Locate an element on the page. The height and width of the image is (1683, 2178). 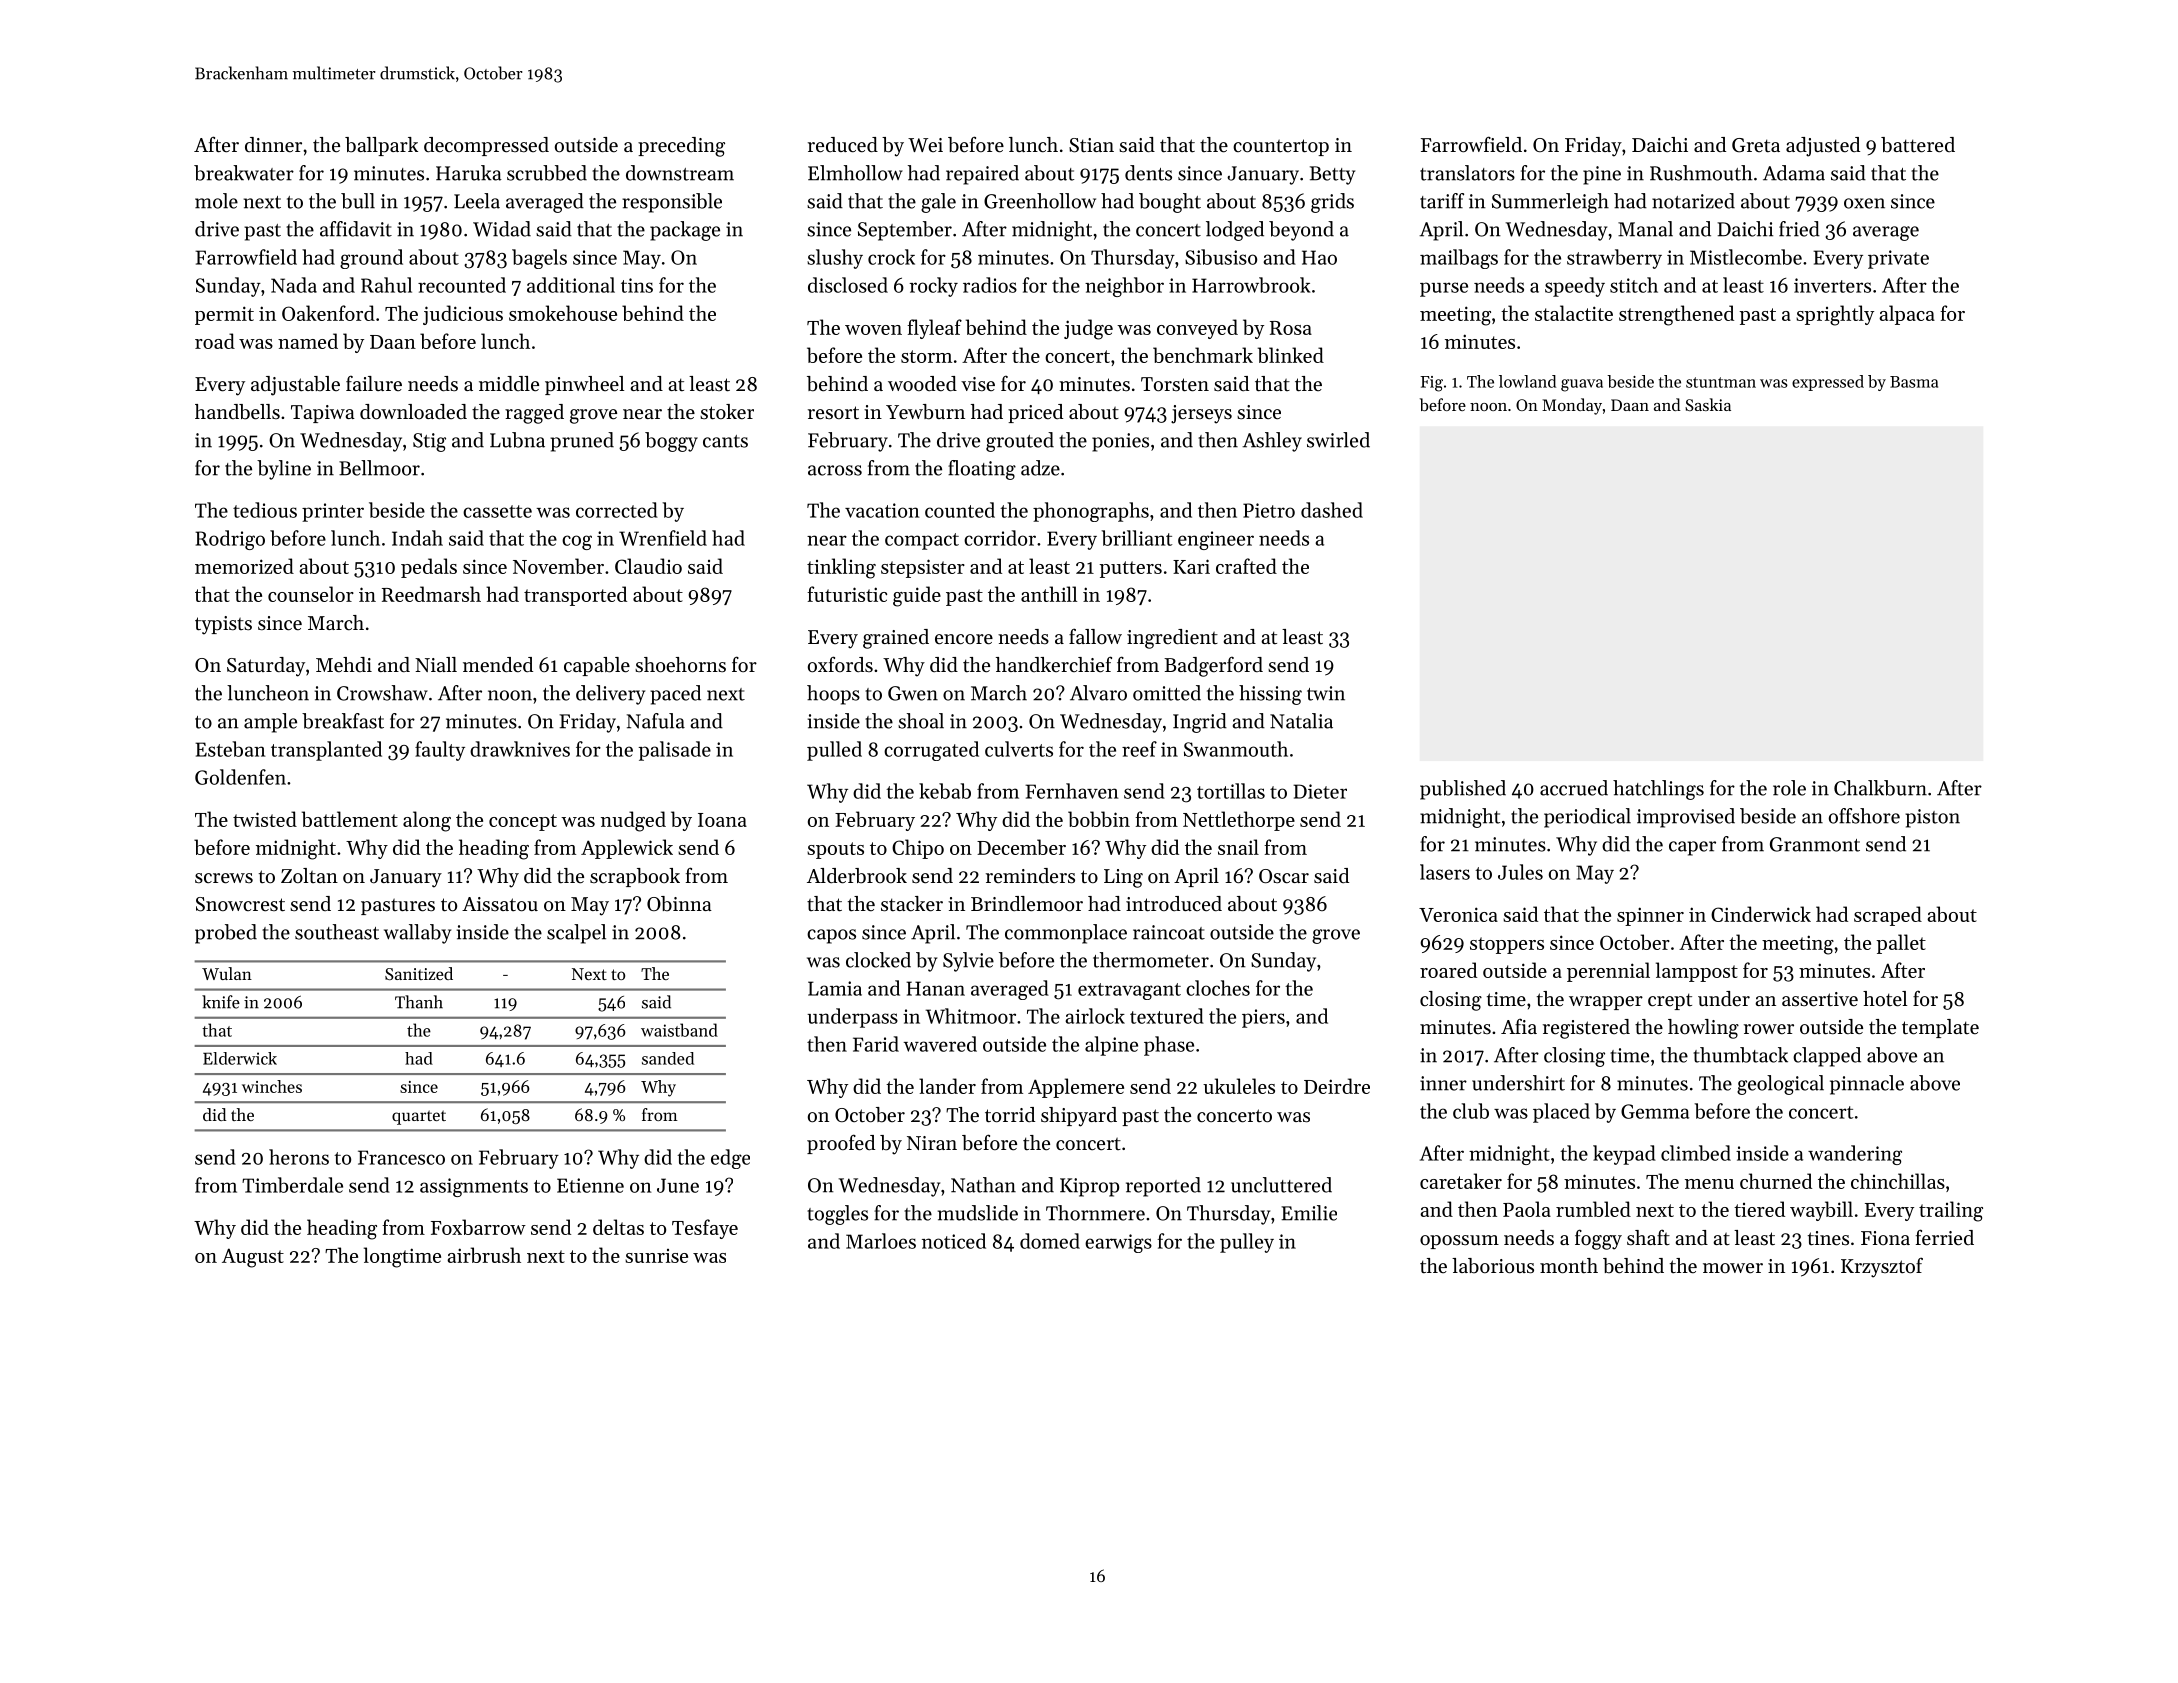
stepsister is located at coordinates (923, 568).
